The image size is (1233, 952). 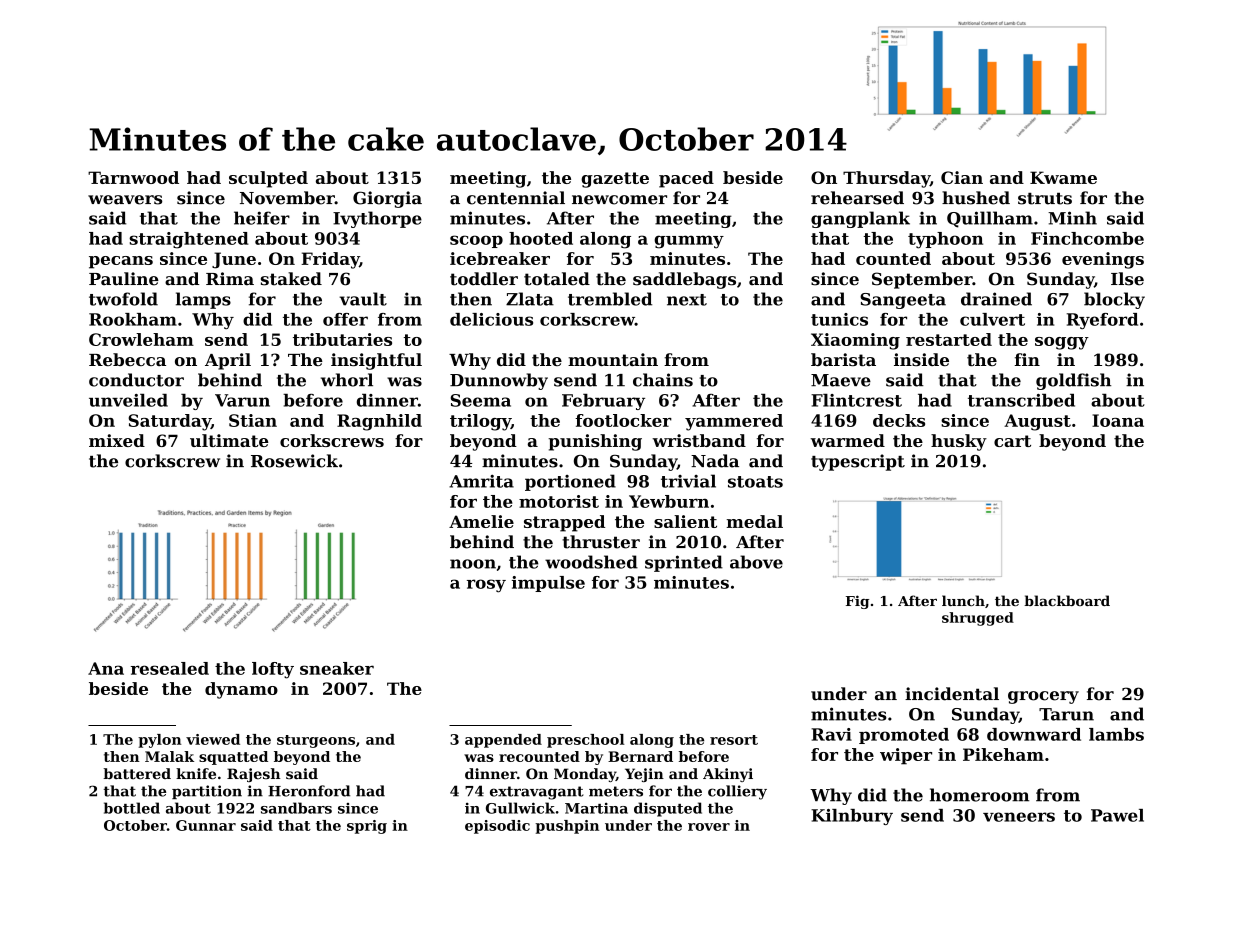 I want to click on impulse, so click(x=548, y=584).
